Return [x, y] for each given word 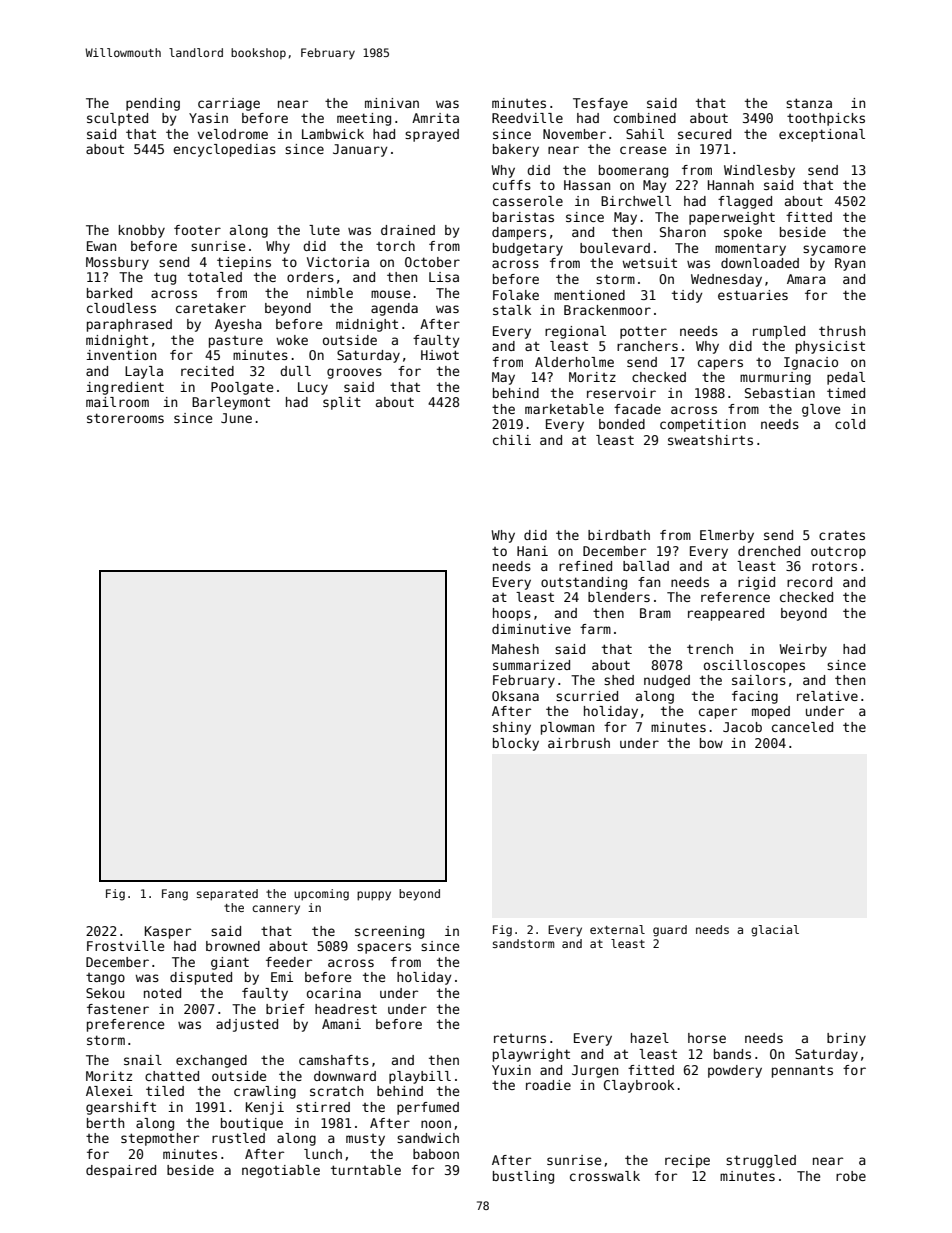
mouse [390, 294]
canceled [802, 727]
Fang [175, 895]
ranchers [647, 346]
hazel [650, 1038]
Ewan [101, 246]
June [236, 418]
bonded [622, 424]
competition [703, 425]
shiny [512, 728]
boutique [252, 1124]
